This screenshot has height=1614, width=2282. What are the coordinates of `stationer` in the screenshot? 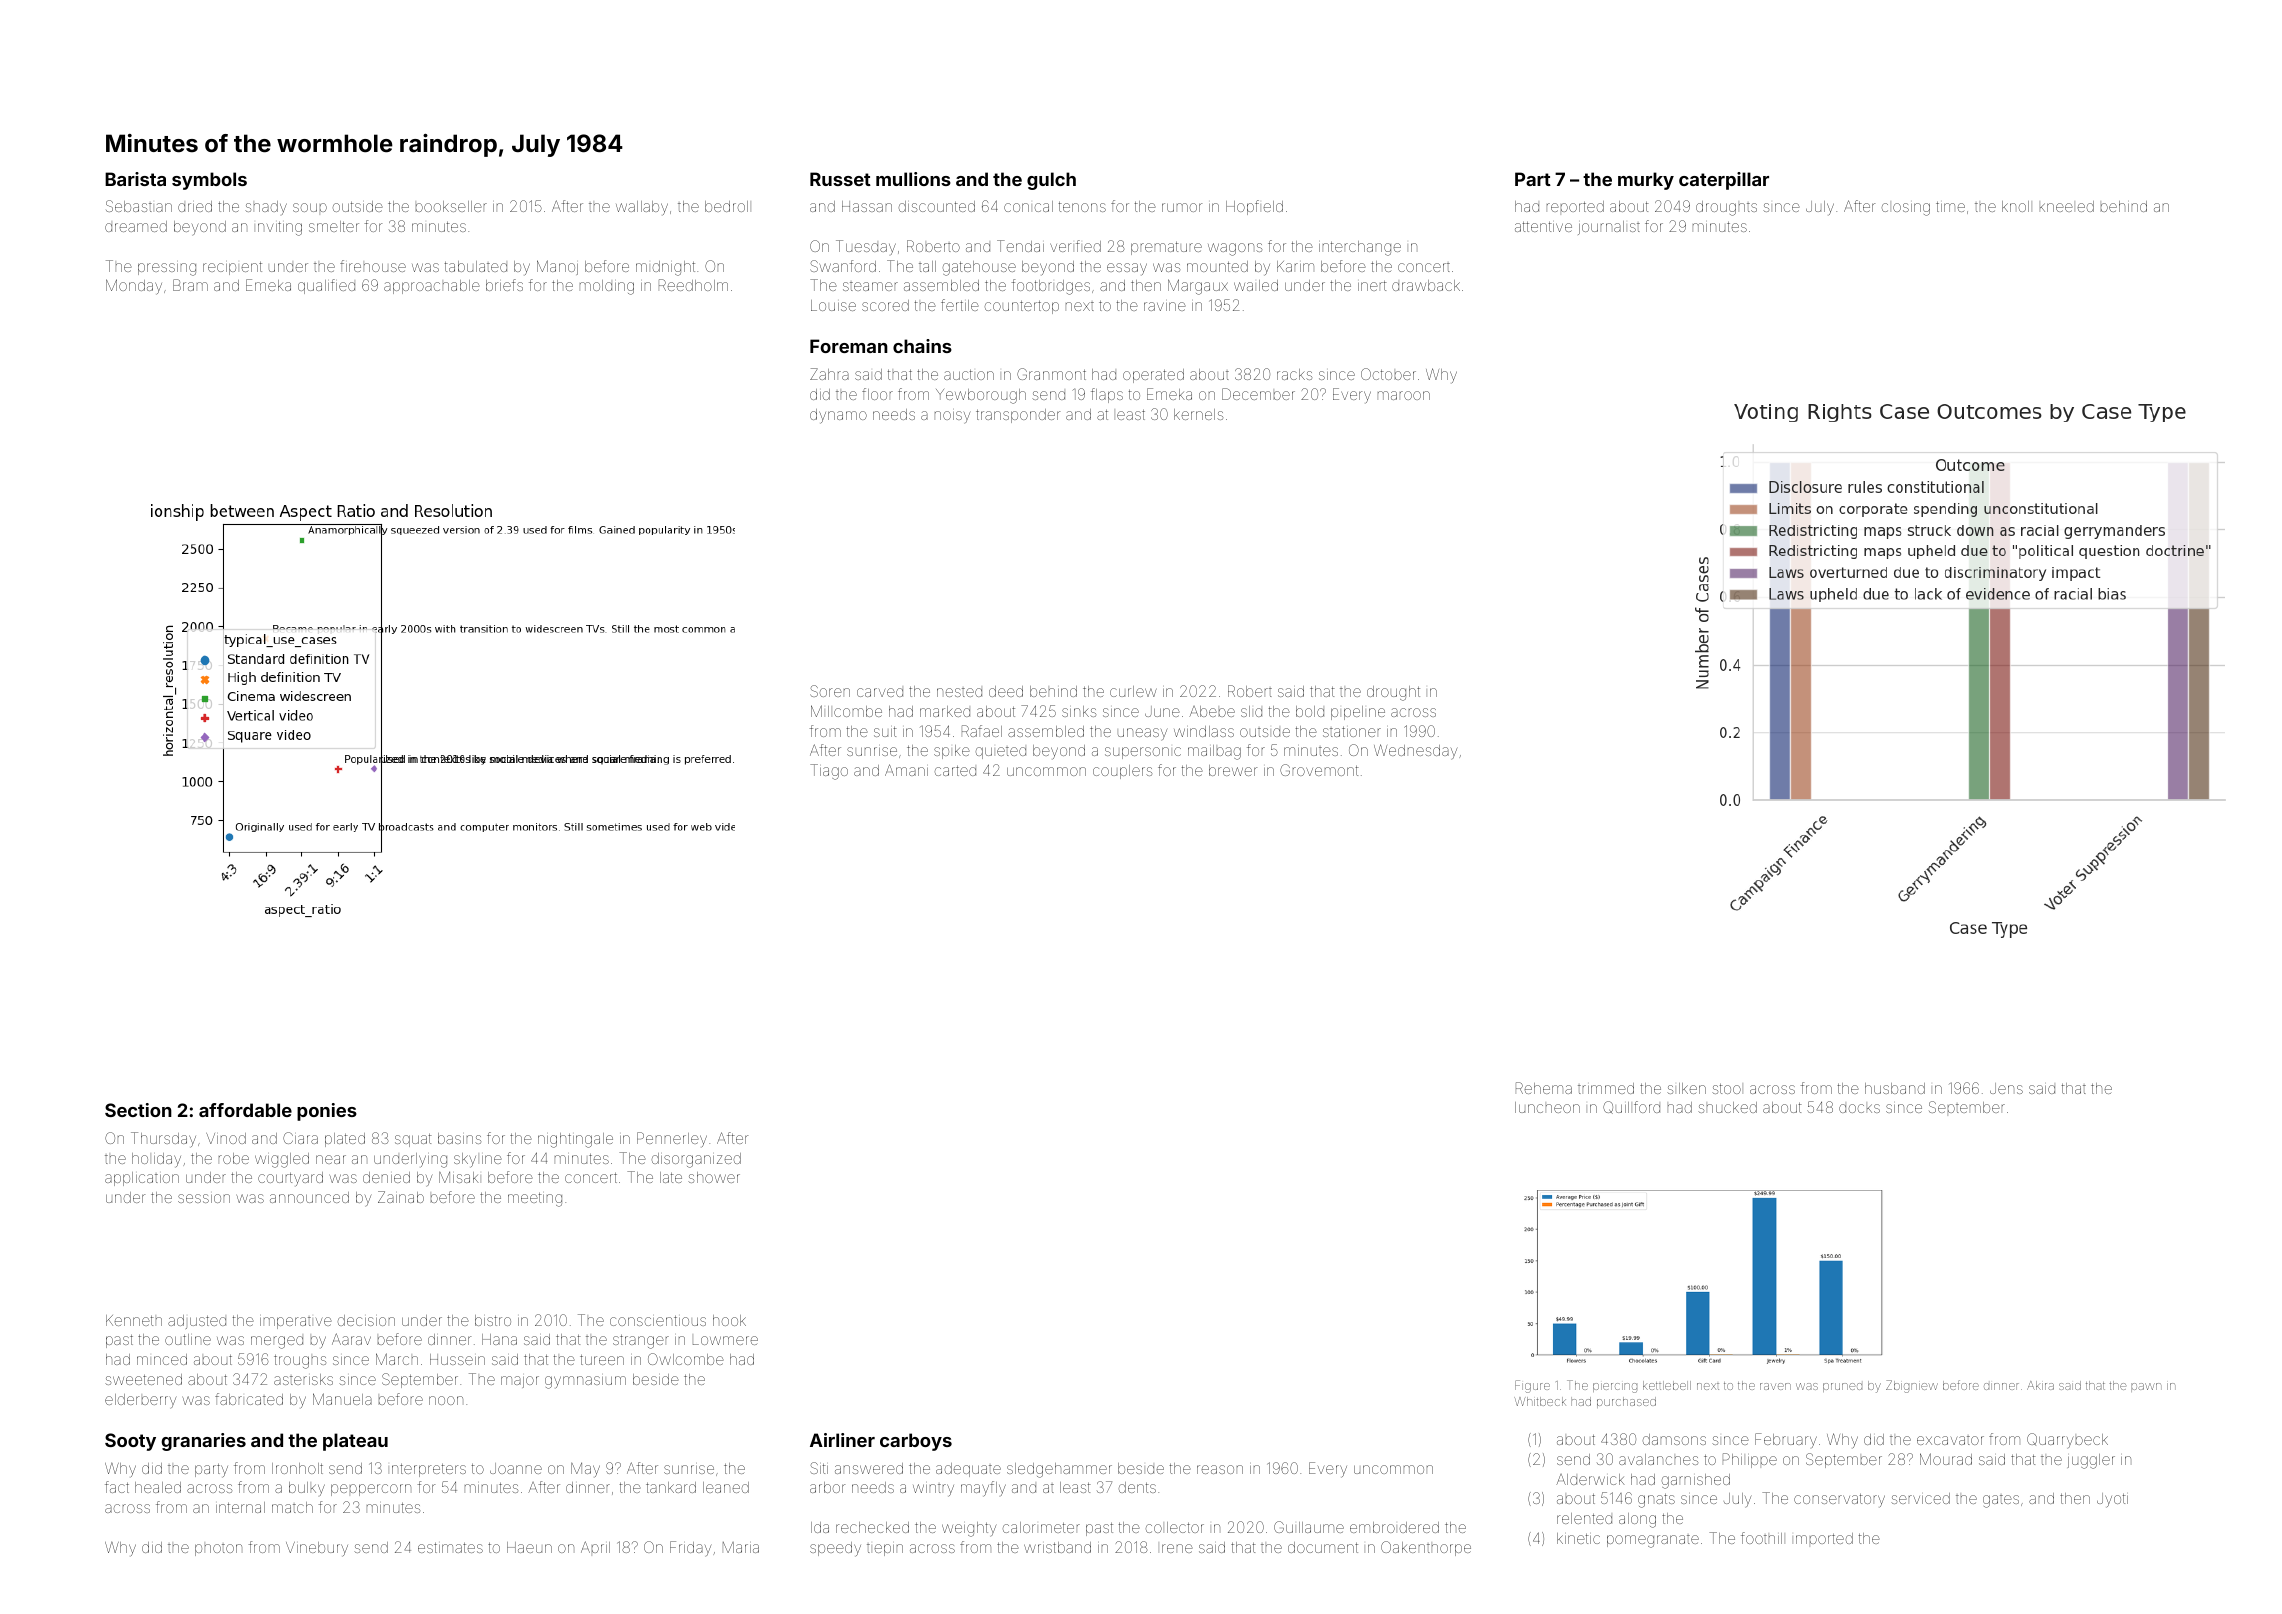 It's located at (1352, 731).
